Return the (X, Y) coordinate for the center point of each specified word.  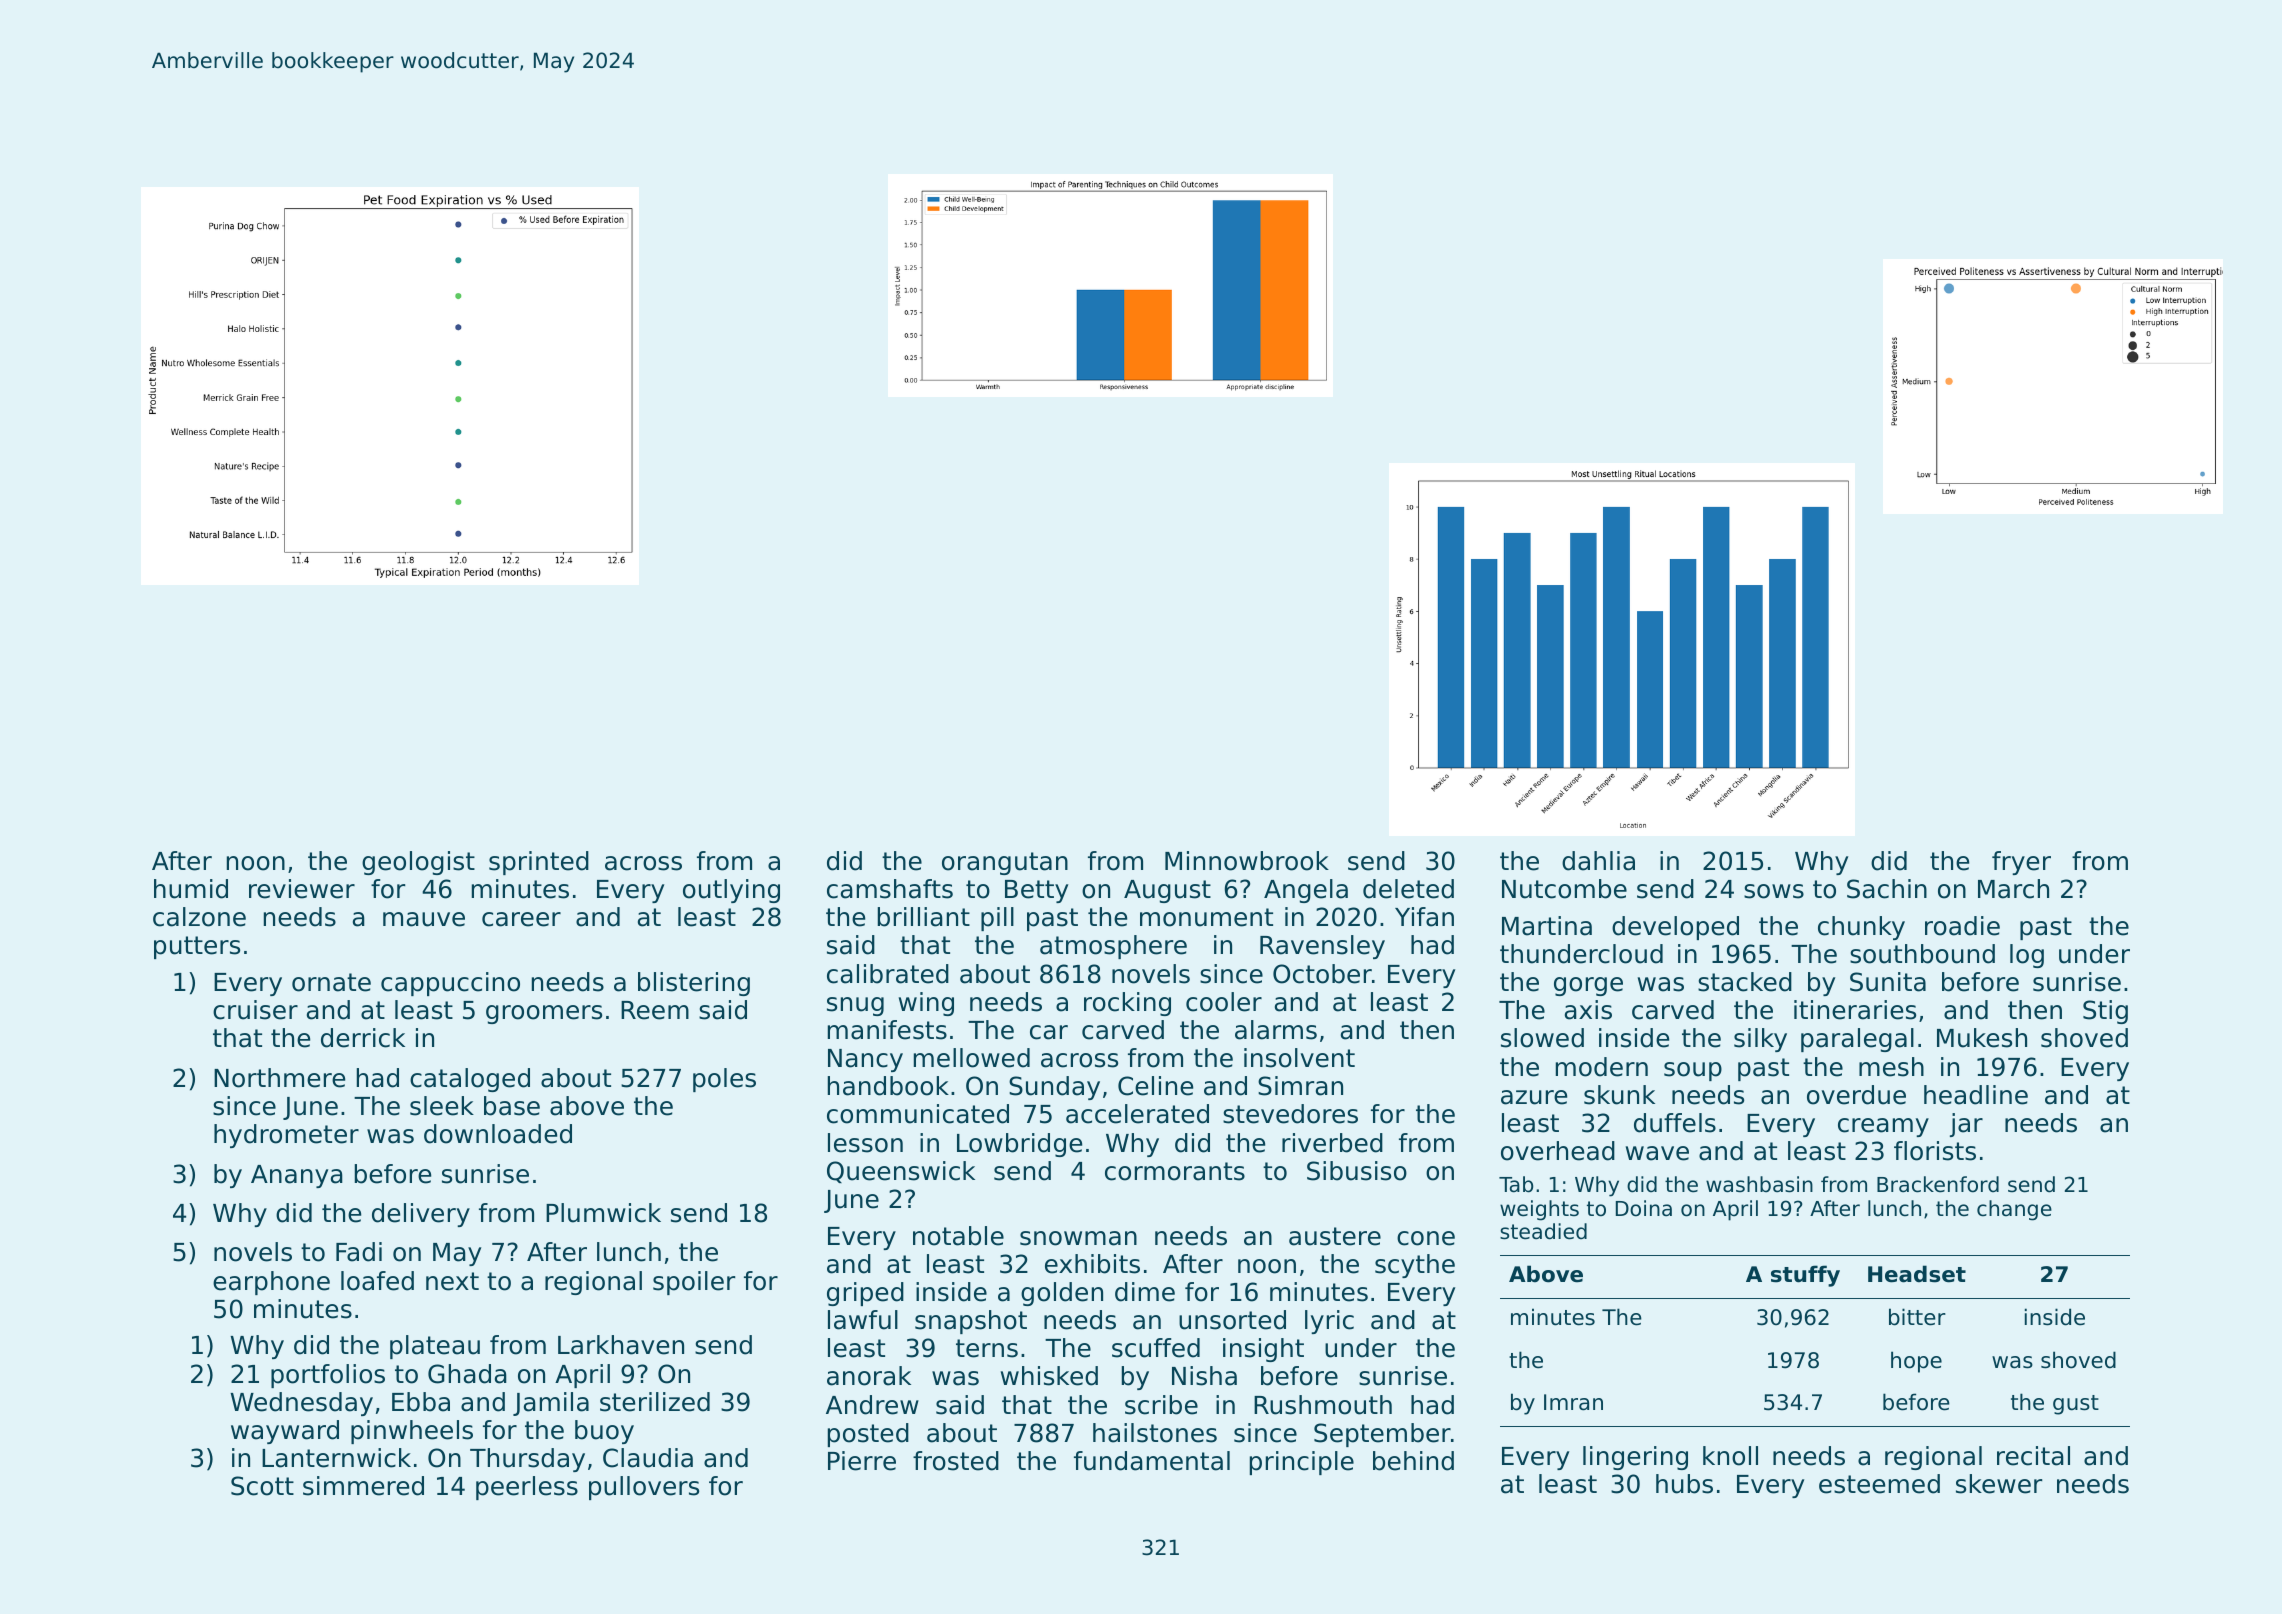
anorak (869, 1376)
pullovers (644, 1488)
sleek (442, 1106)
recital (2033, 1456)
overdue (1856, 1095)
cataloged (470, 1080)
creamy (1883, 1127)
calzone (199, 917)
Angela (1306, 891)
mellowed (972, 1058)
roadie (1962, 926)
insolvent (1299, 1058)
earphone (271, 1283)
